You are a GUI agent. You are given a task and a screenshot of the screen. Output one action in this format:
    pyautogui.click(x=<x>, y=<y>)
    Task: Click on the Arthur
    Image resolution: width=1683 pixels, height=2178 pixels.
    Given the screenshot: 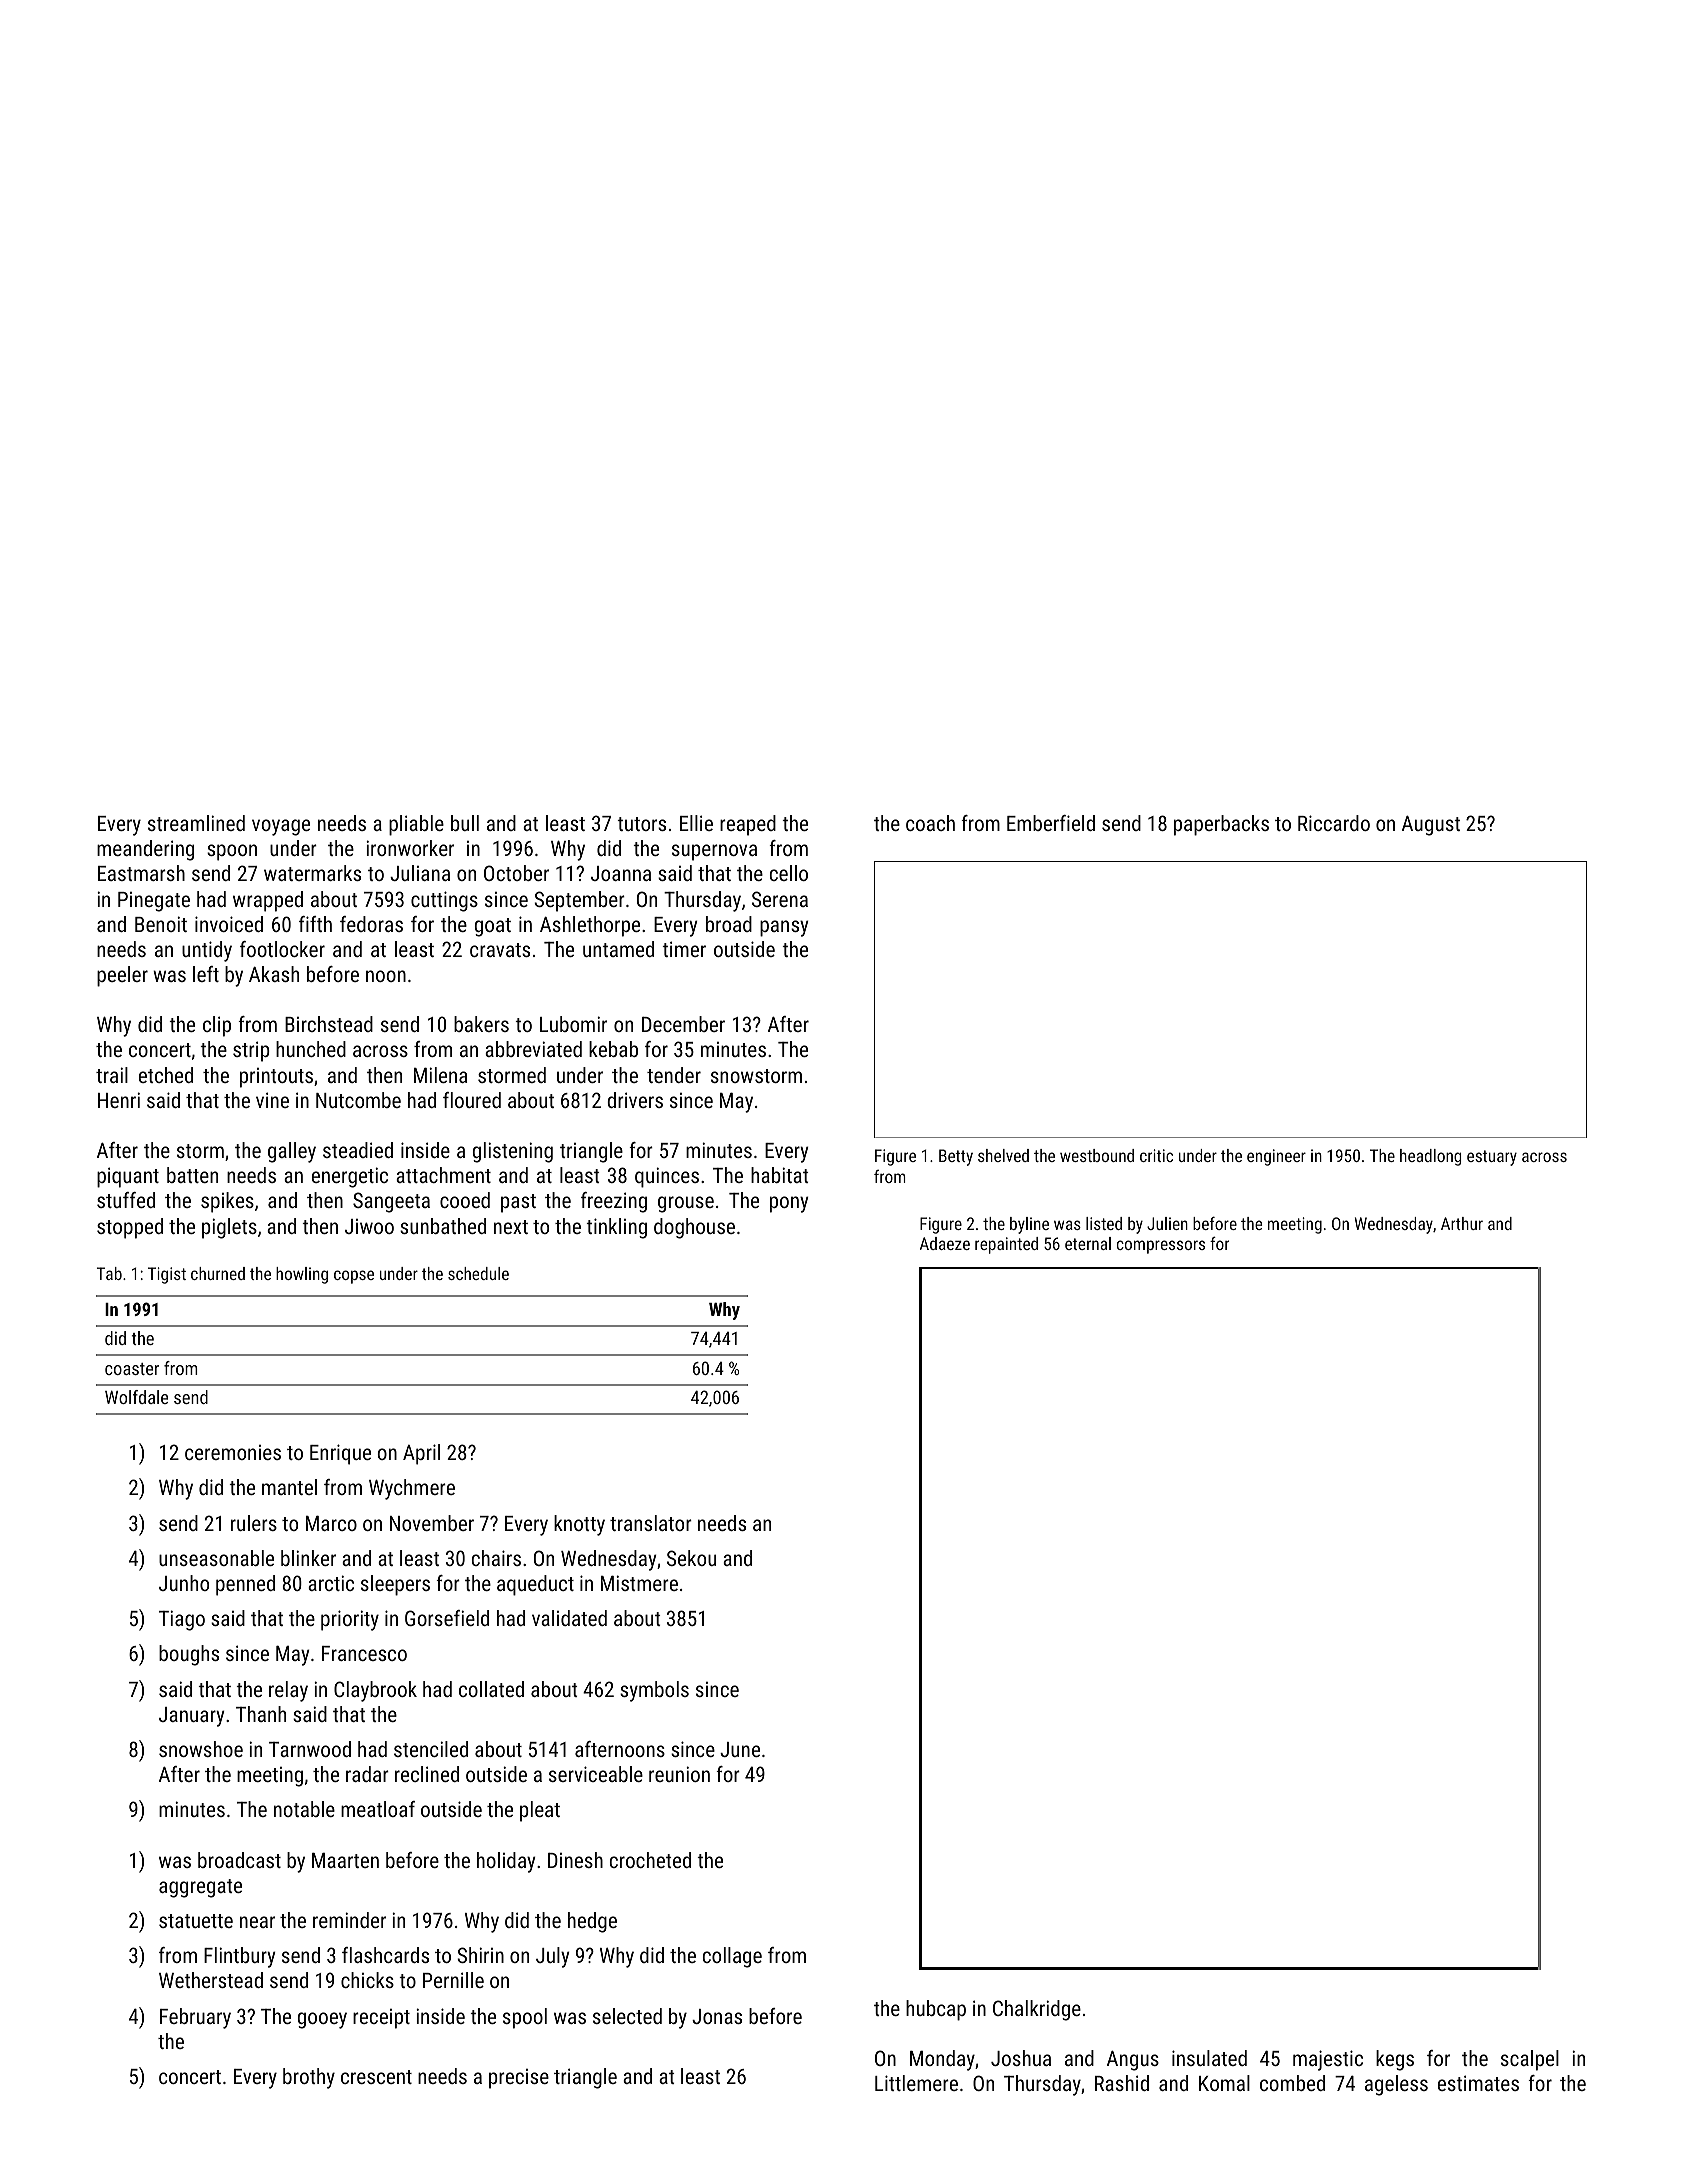 What is the action you would take?
    pyautogui.click(x=1462, y=1223)
